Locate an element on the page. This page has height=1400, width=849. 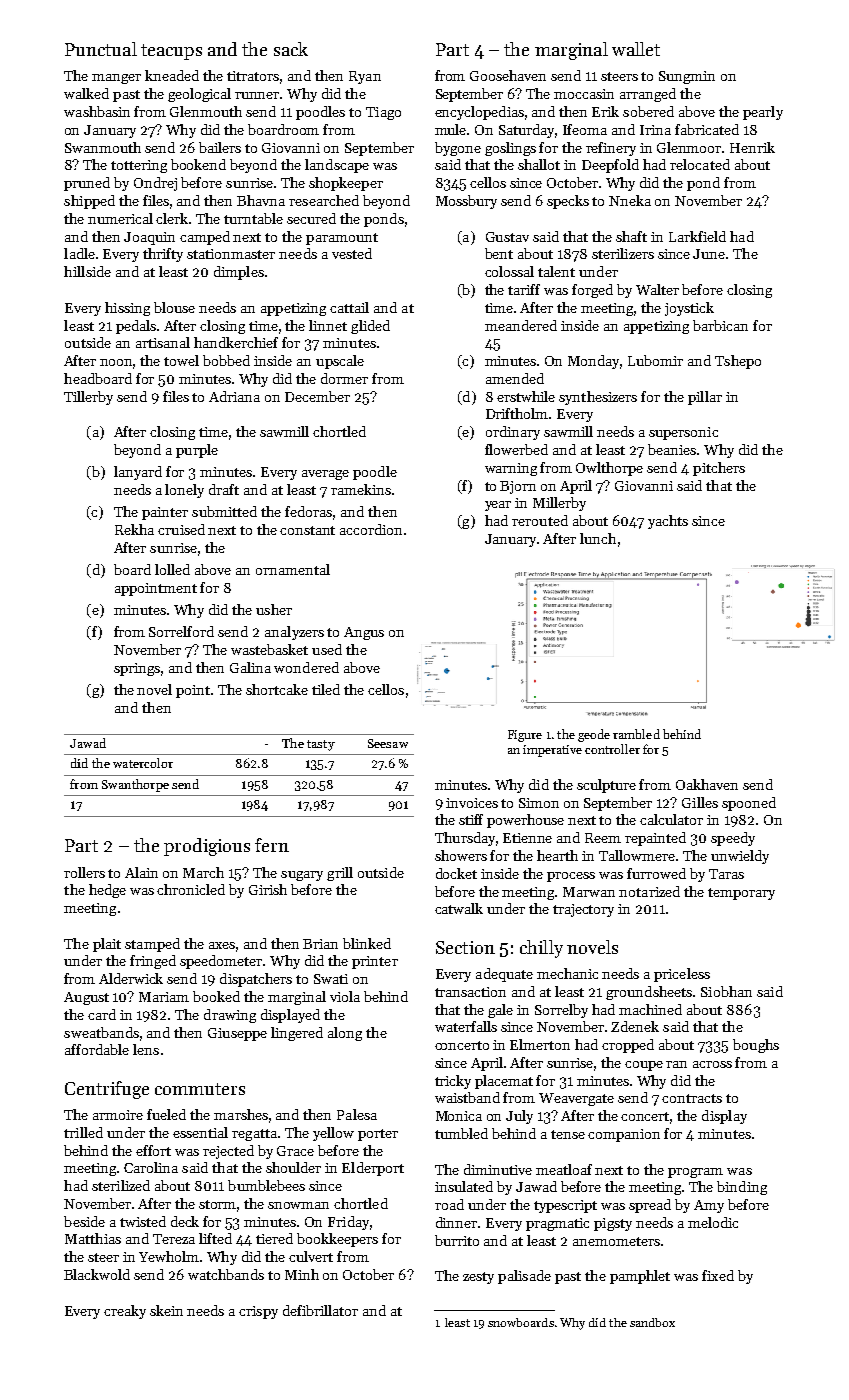
Siobhan is located at coordinates (726, 991).
